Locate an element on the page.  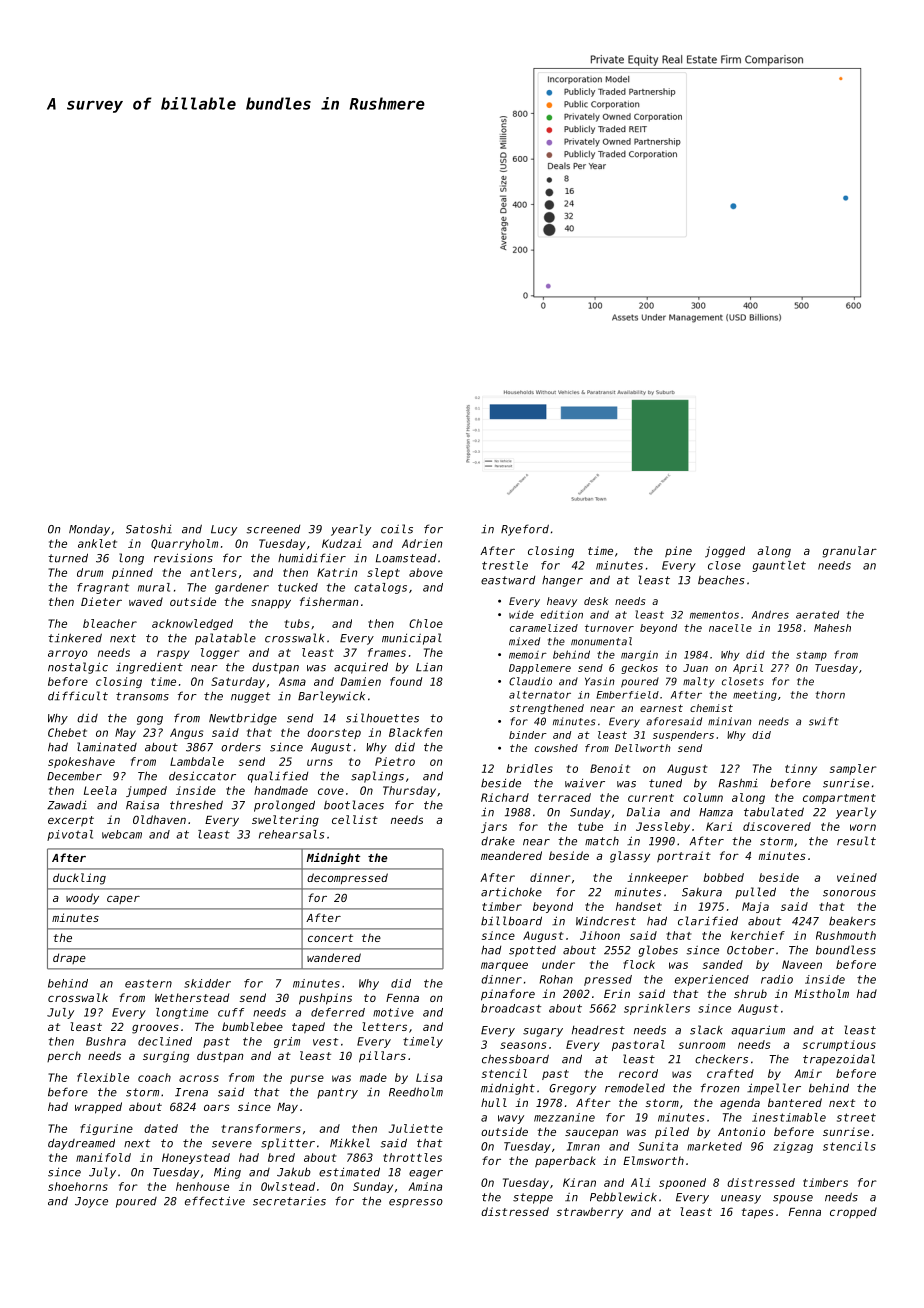
Raisa is located at coordinates (142, 805).
